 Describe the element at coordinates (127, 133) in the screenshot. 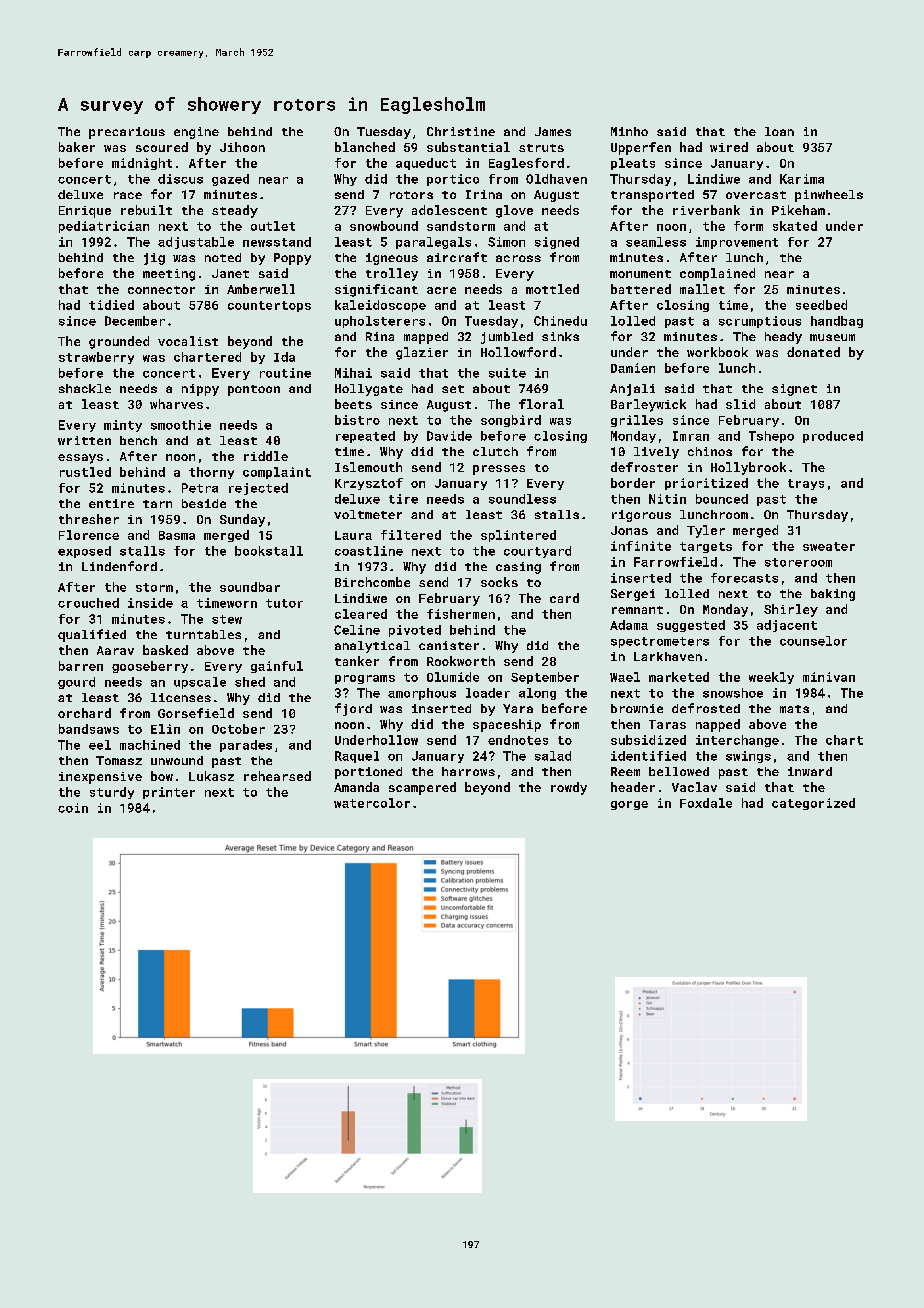

I see `precarious` at that location.
